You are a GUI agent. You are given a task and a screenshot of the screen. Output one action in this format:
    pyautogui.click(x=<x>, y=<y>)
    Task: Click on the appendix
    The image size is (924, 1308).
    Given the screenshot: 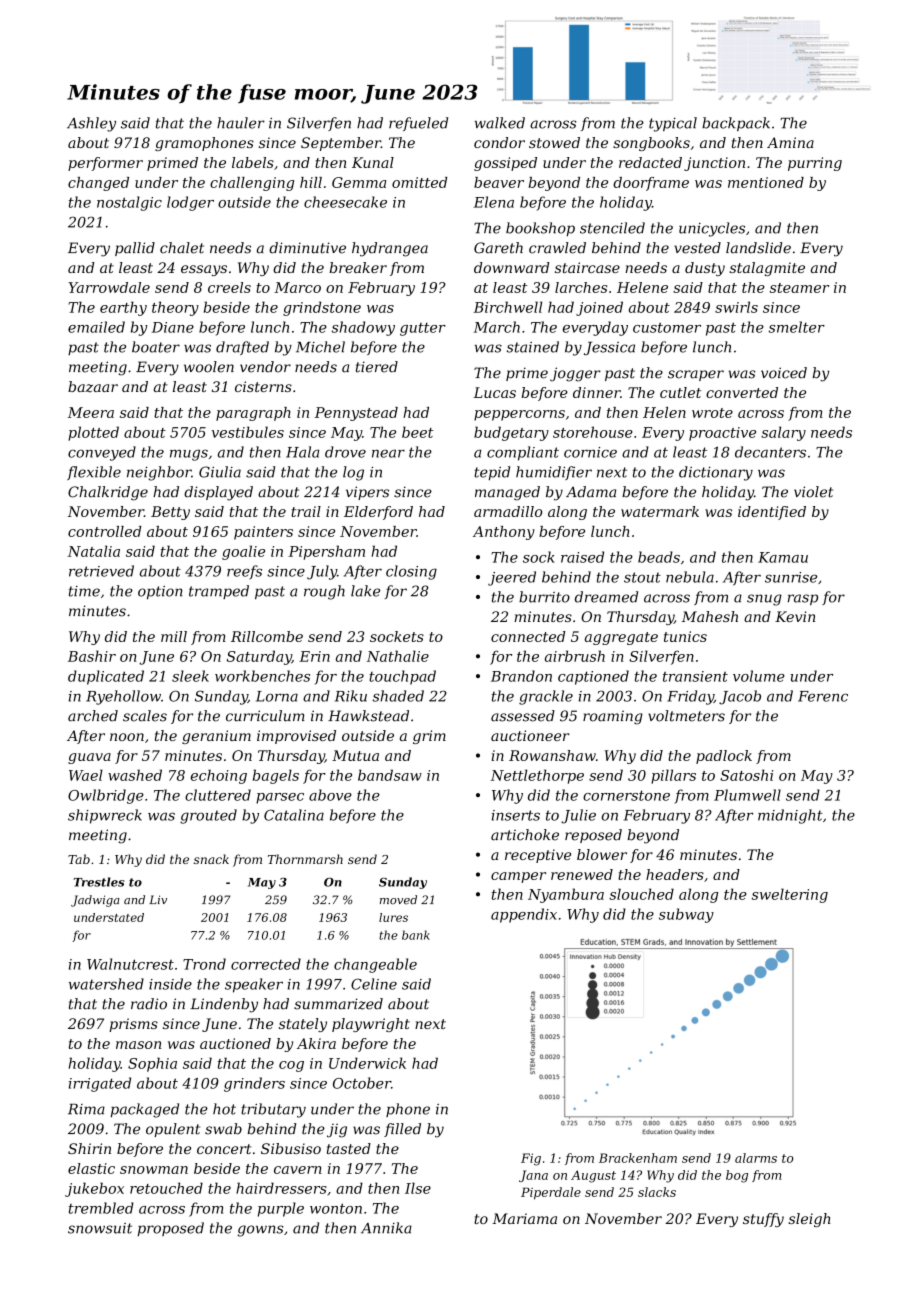 What is the action you would take?
    pyautogui.click(x=524, y=915)
